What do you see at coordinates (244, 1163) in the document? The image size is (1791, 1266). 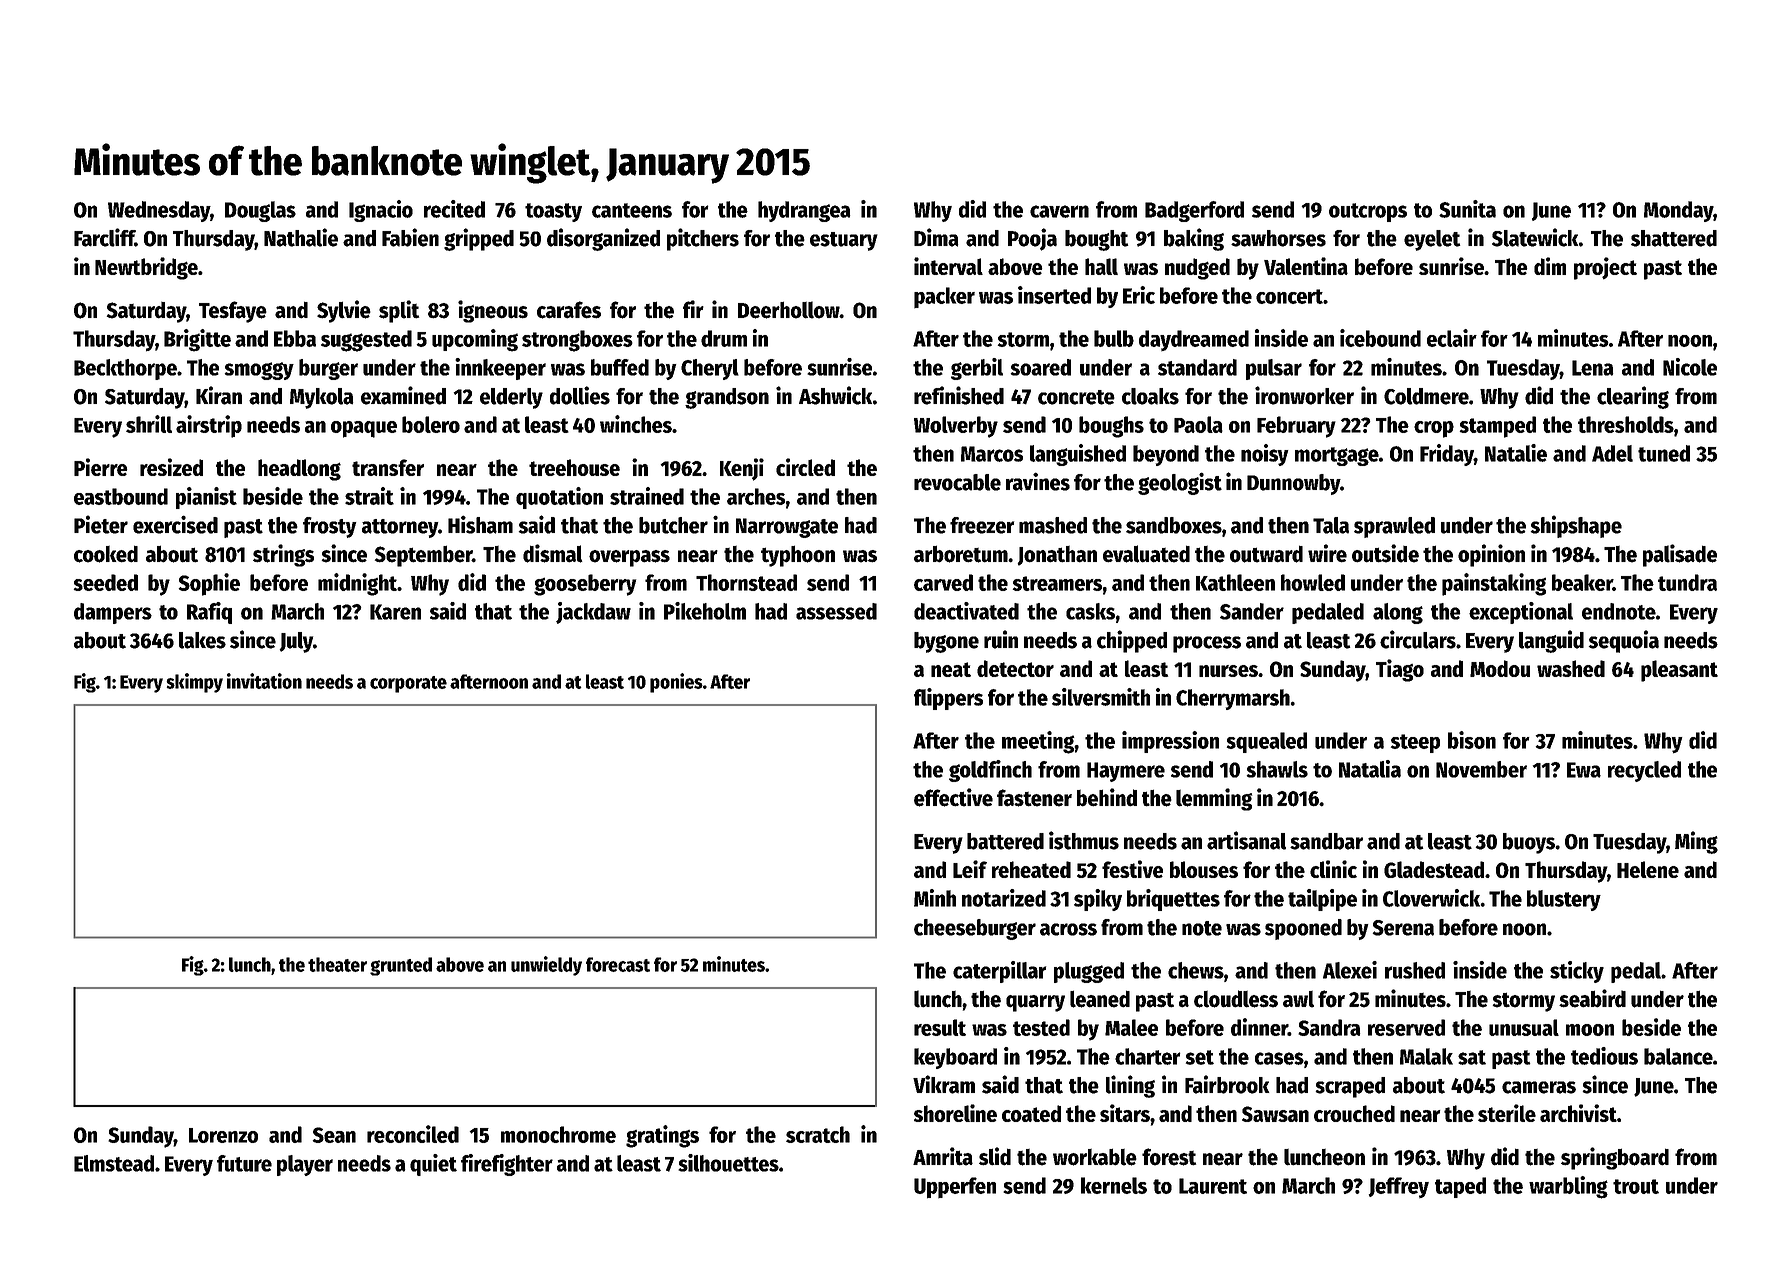 I see `future` at bounding box center [244, 1163].
